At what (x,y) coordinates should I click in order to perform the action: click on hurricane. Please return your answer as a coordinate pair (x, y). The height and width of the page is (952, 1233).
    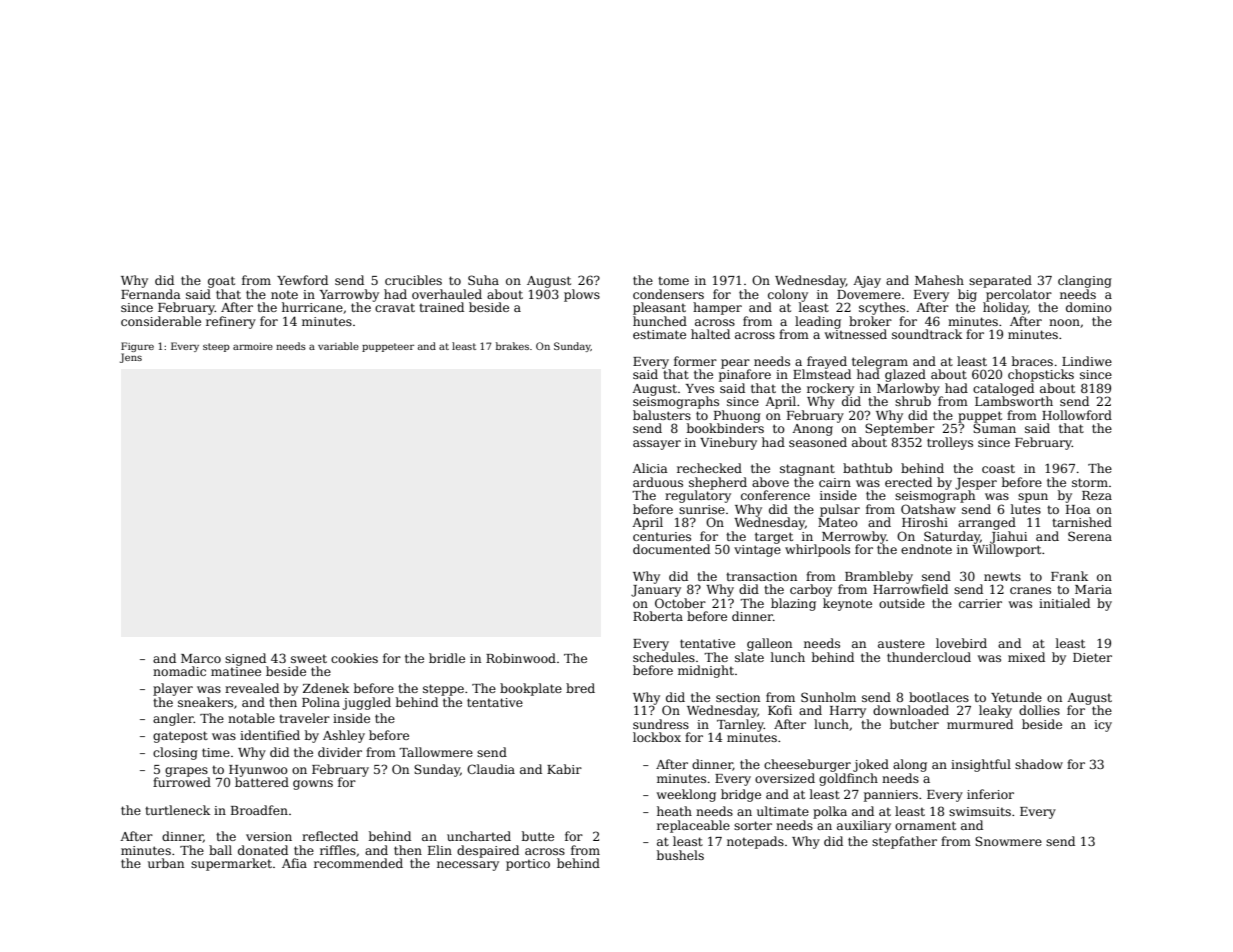
    Looking at the image, I should click on (312, 307).
